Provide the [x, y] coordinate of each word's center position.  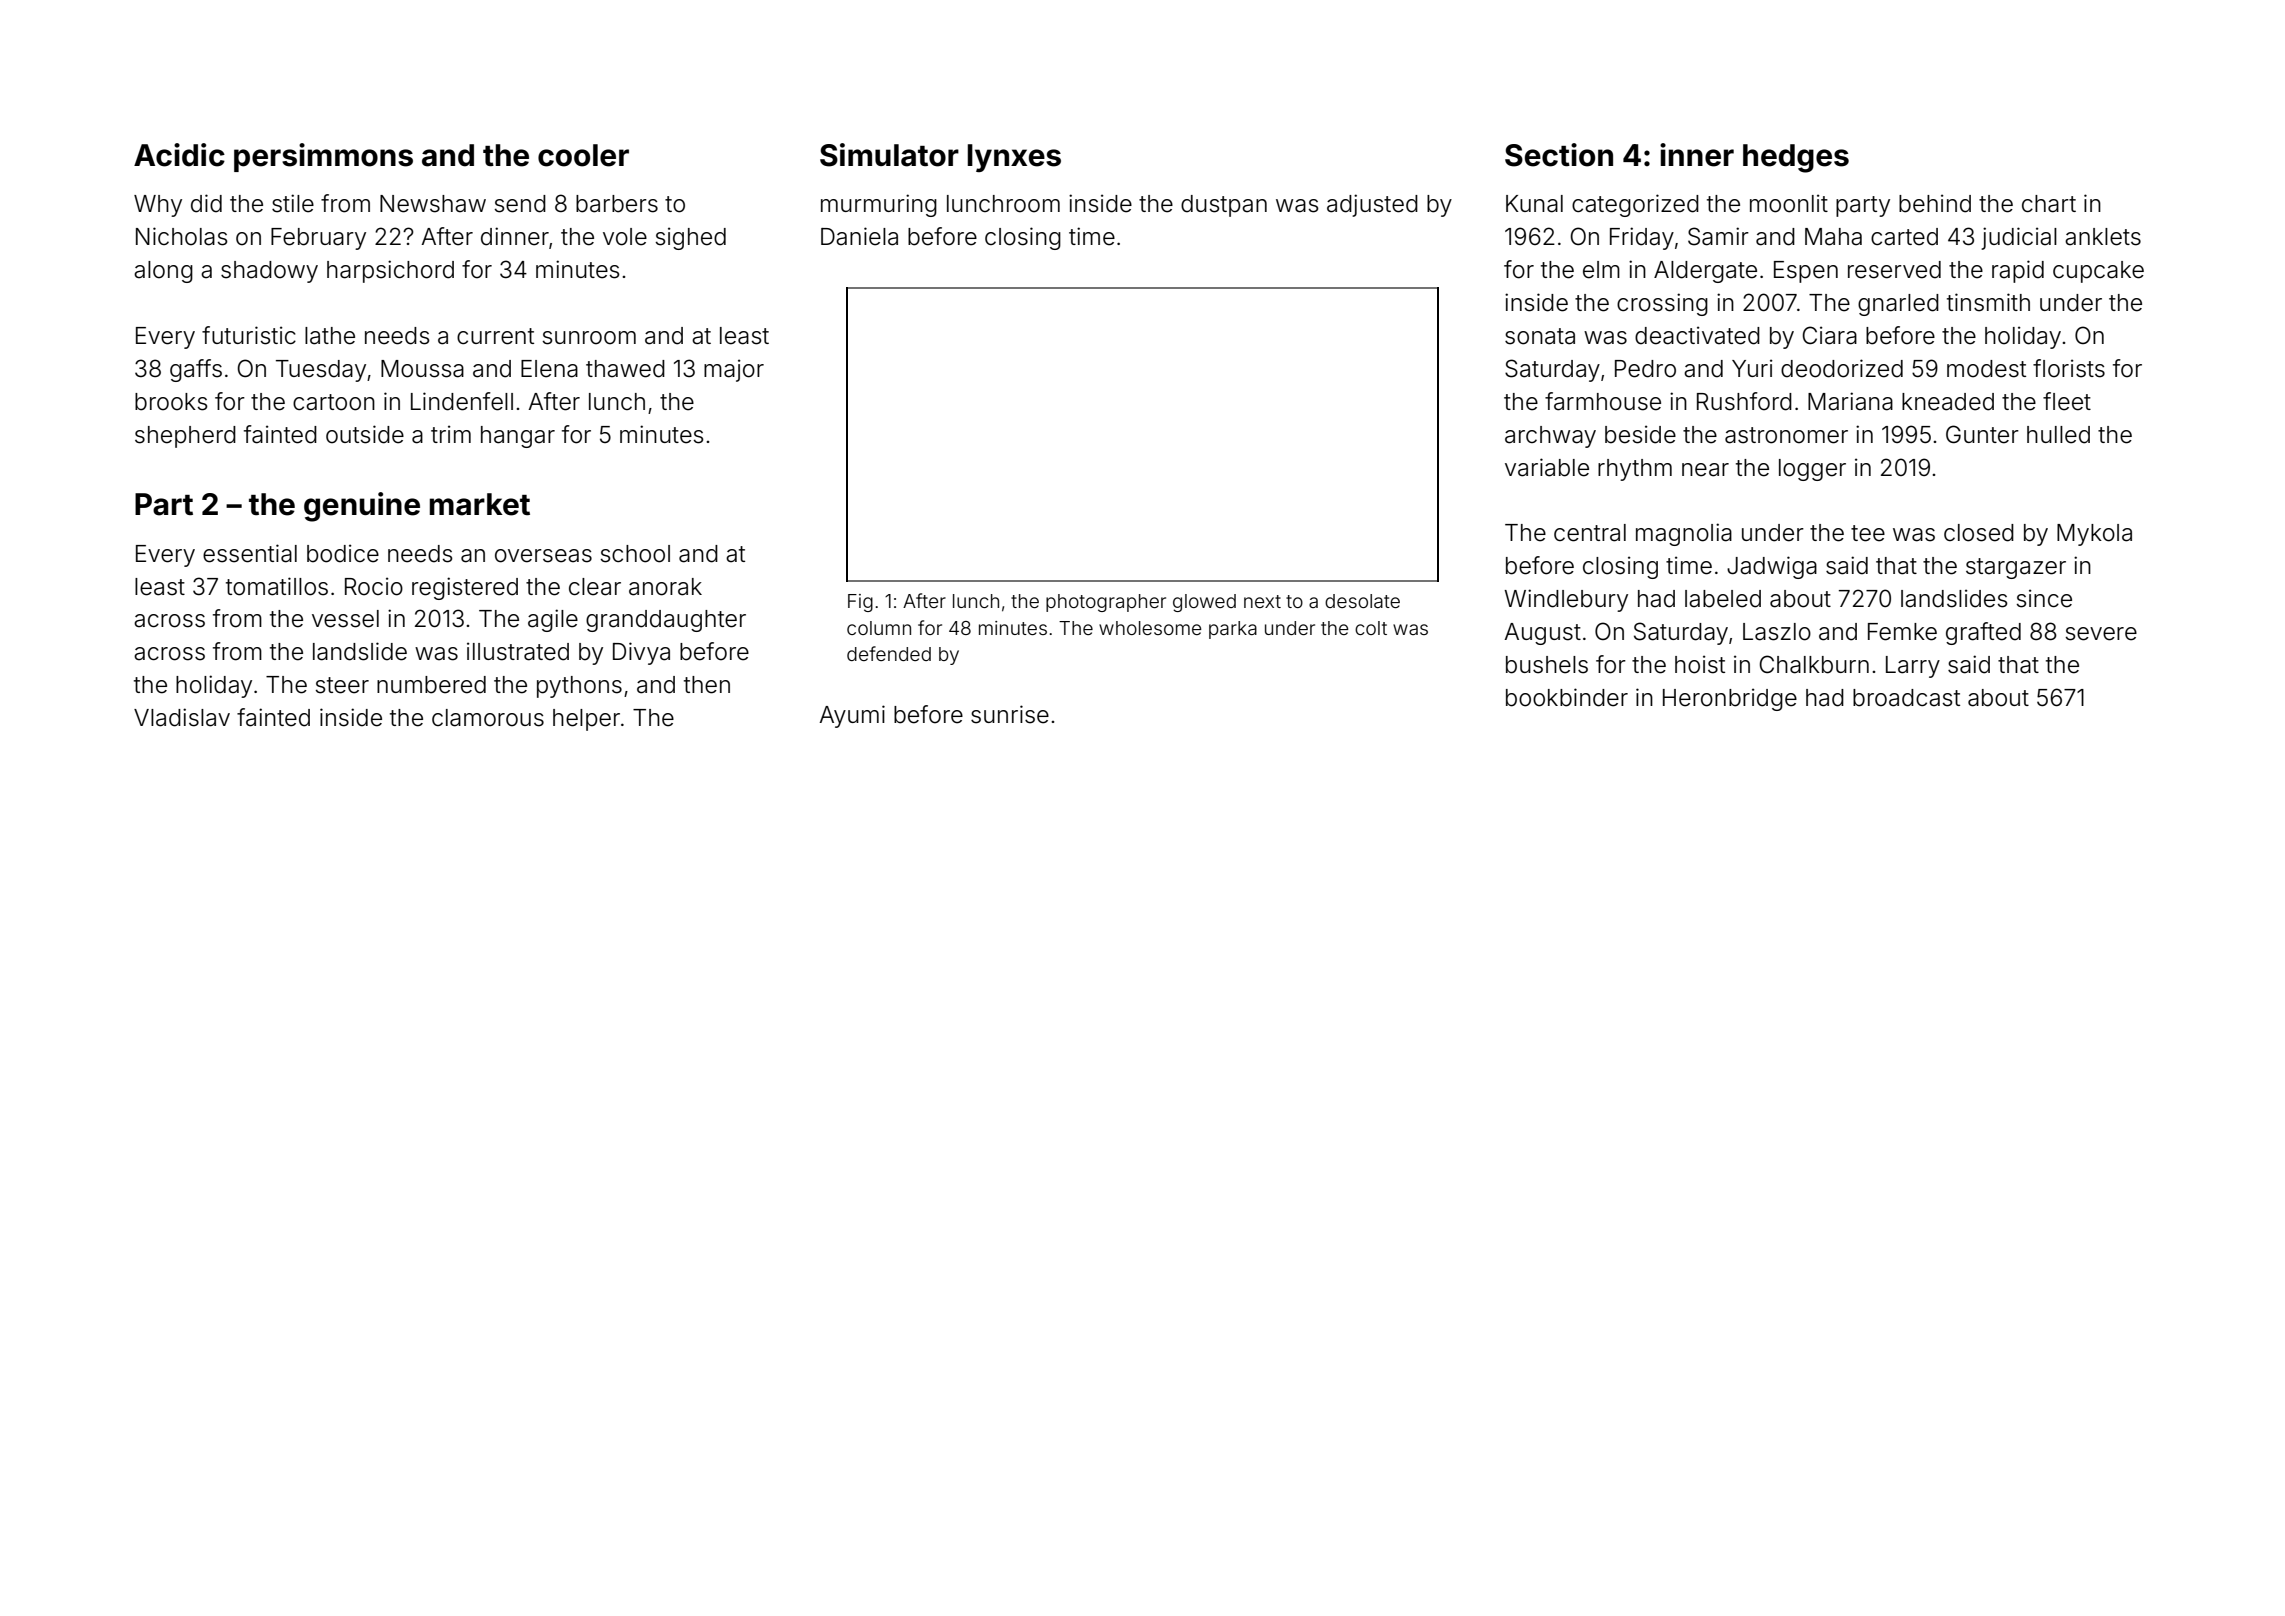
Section [1559, 155]
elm [1601, 270]
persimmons [323, 157]
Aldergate [1705, 272]
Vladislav [182, 717]
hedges [1796, 158]
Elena [549, 369]
